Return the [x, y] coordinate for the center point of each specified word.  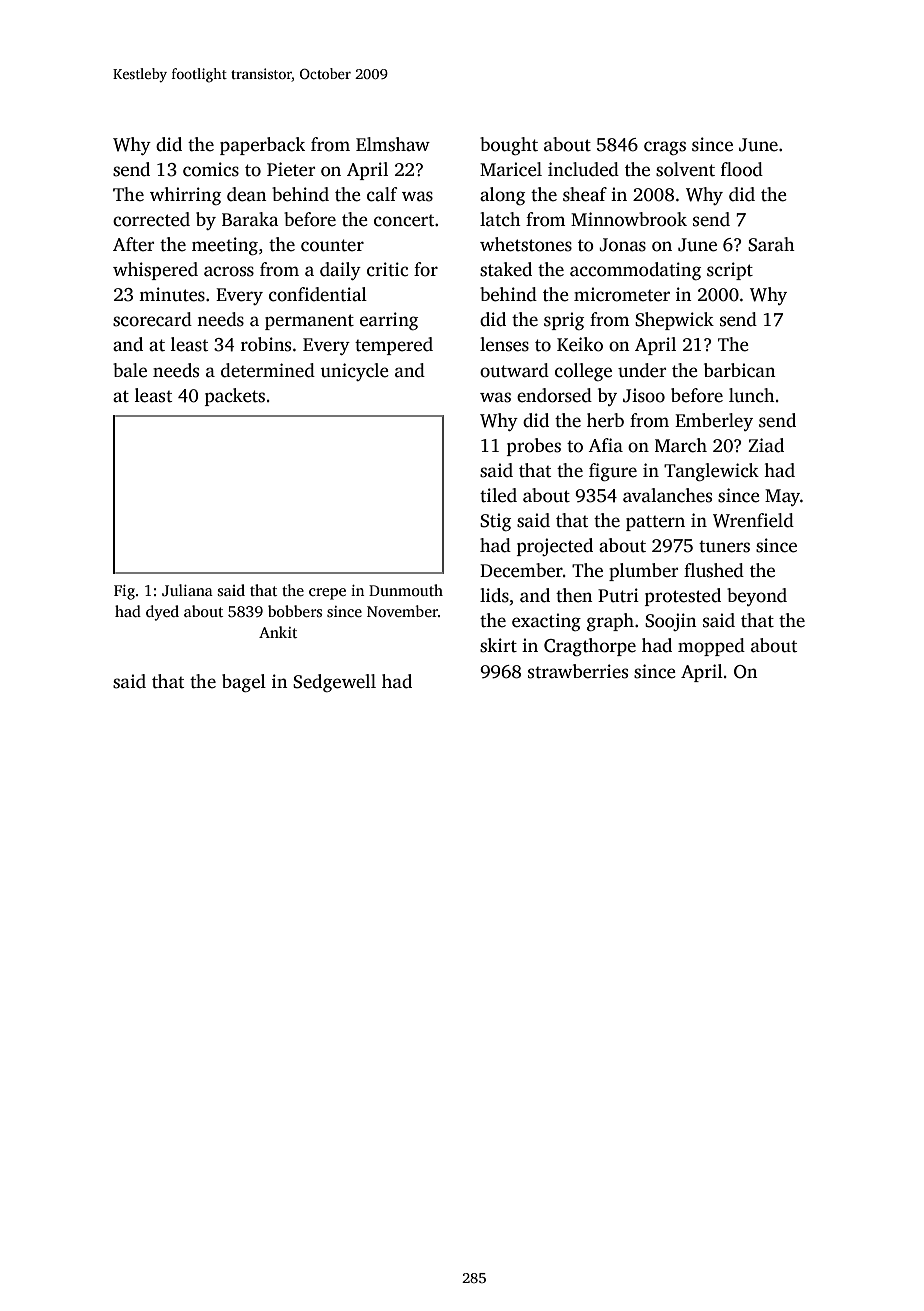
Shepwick [674, 321]
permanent [309, 322]
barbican [740, 370]
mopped [711, 647]
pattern [655, 523]
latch [500, 219]
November [402, 611]
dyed [162, 613]
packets [235, 397]
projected [555, 547]
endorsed [554, 395]
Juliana [187, 590]
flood [742, 169]
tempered [394, 346]
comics [211, 169]
